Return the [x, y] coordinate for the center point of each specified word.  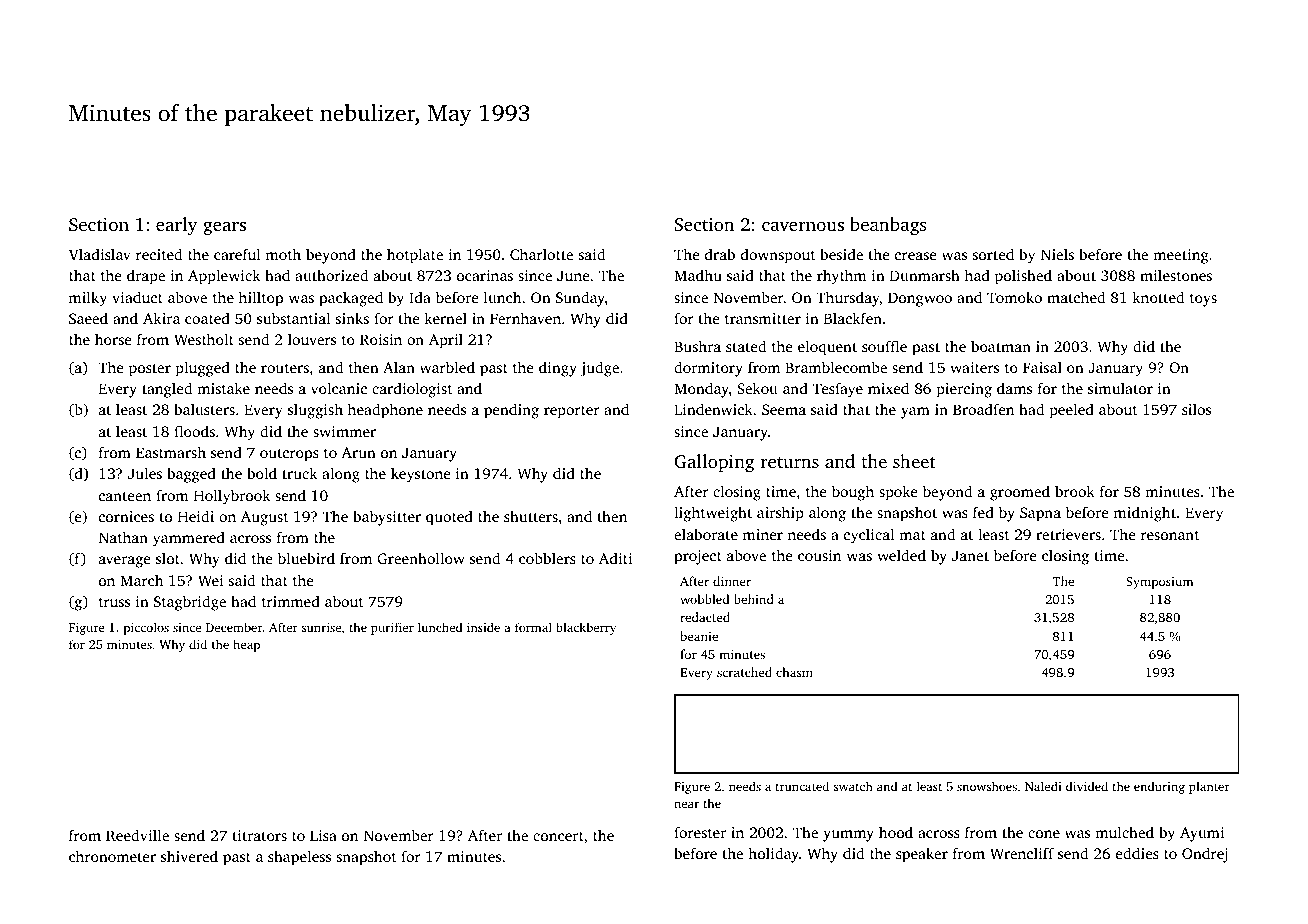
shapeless [299, 858]
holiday [773, 855]
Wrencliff [1022, 853]
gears [224, 229]
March [141, 580]
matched [1076, 297]
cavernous [803, 226]
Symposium [1159, 583]
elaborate [706, 534]
